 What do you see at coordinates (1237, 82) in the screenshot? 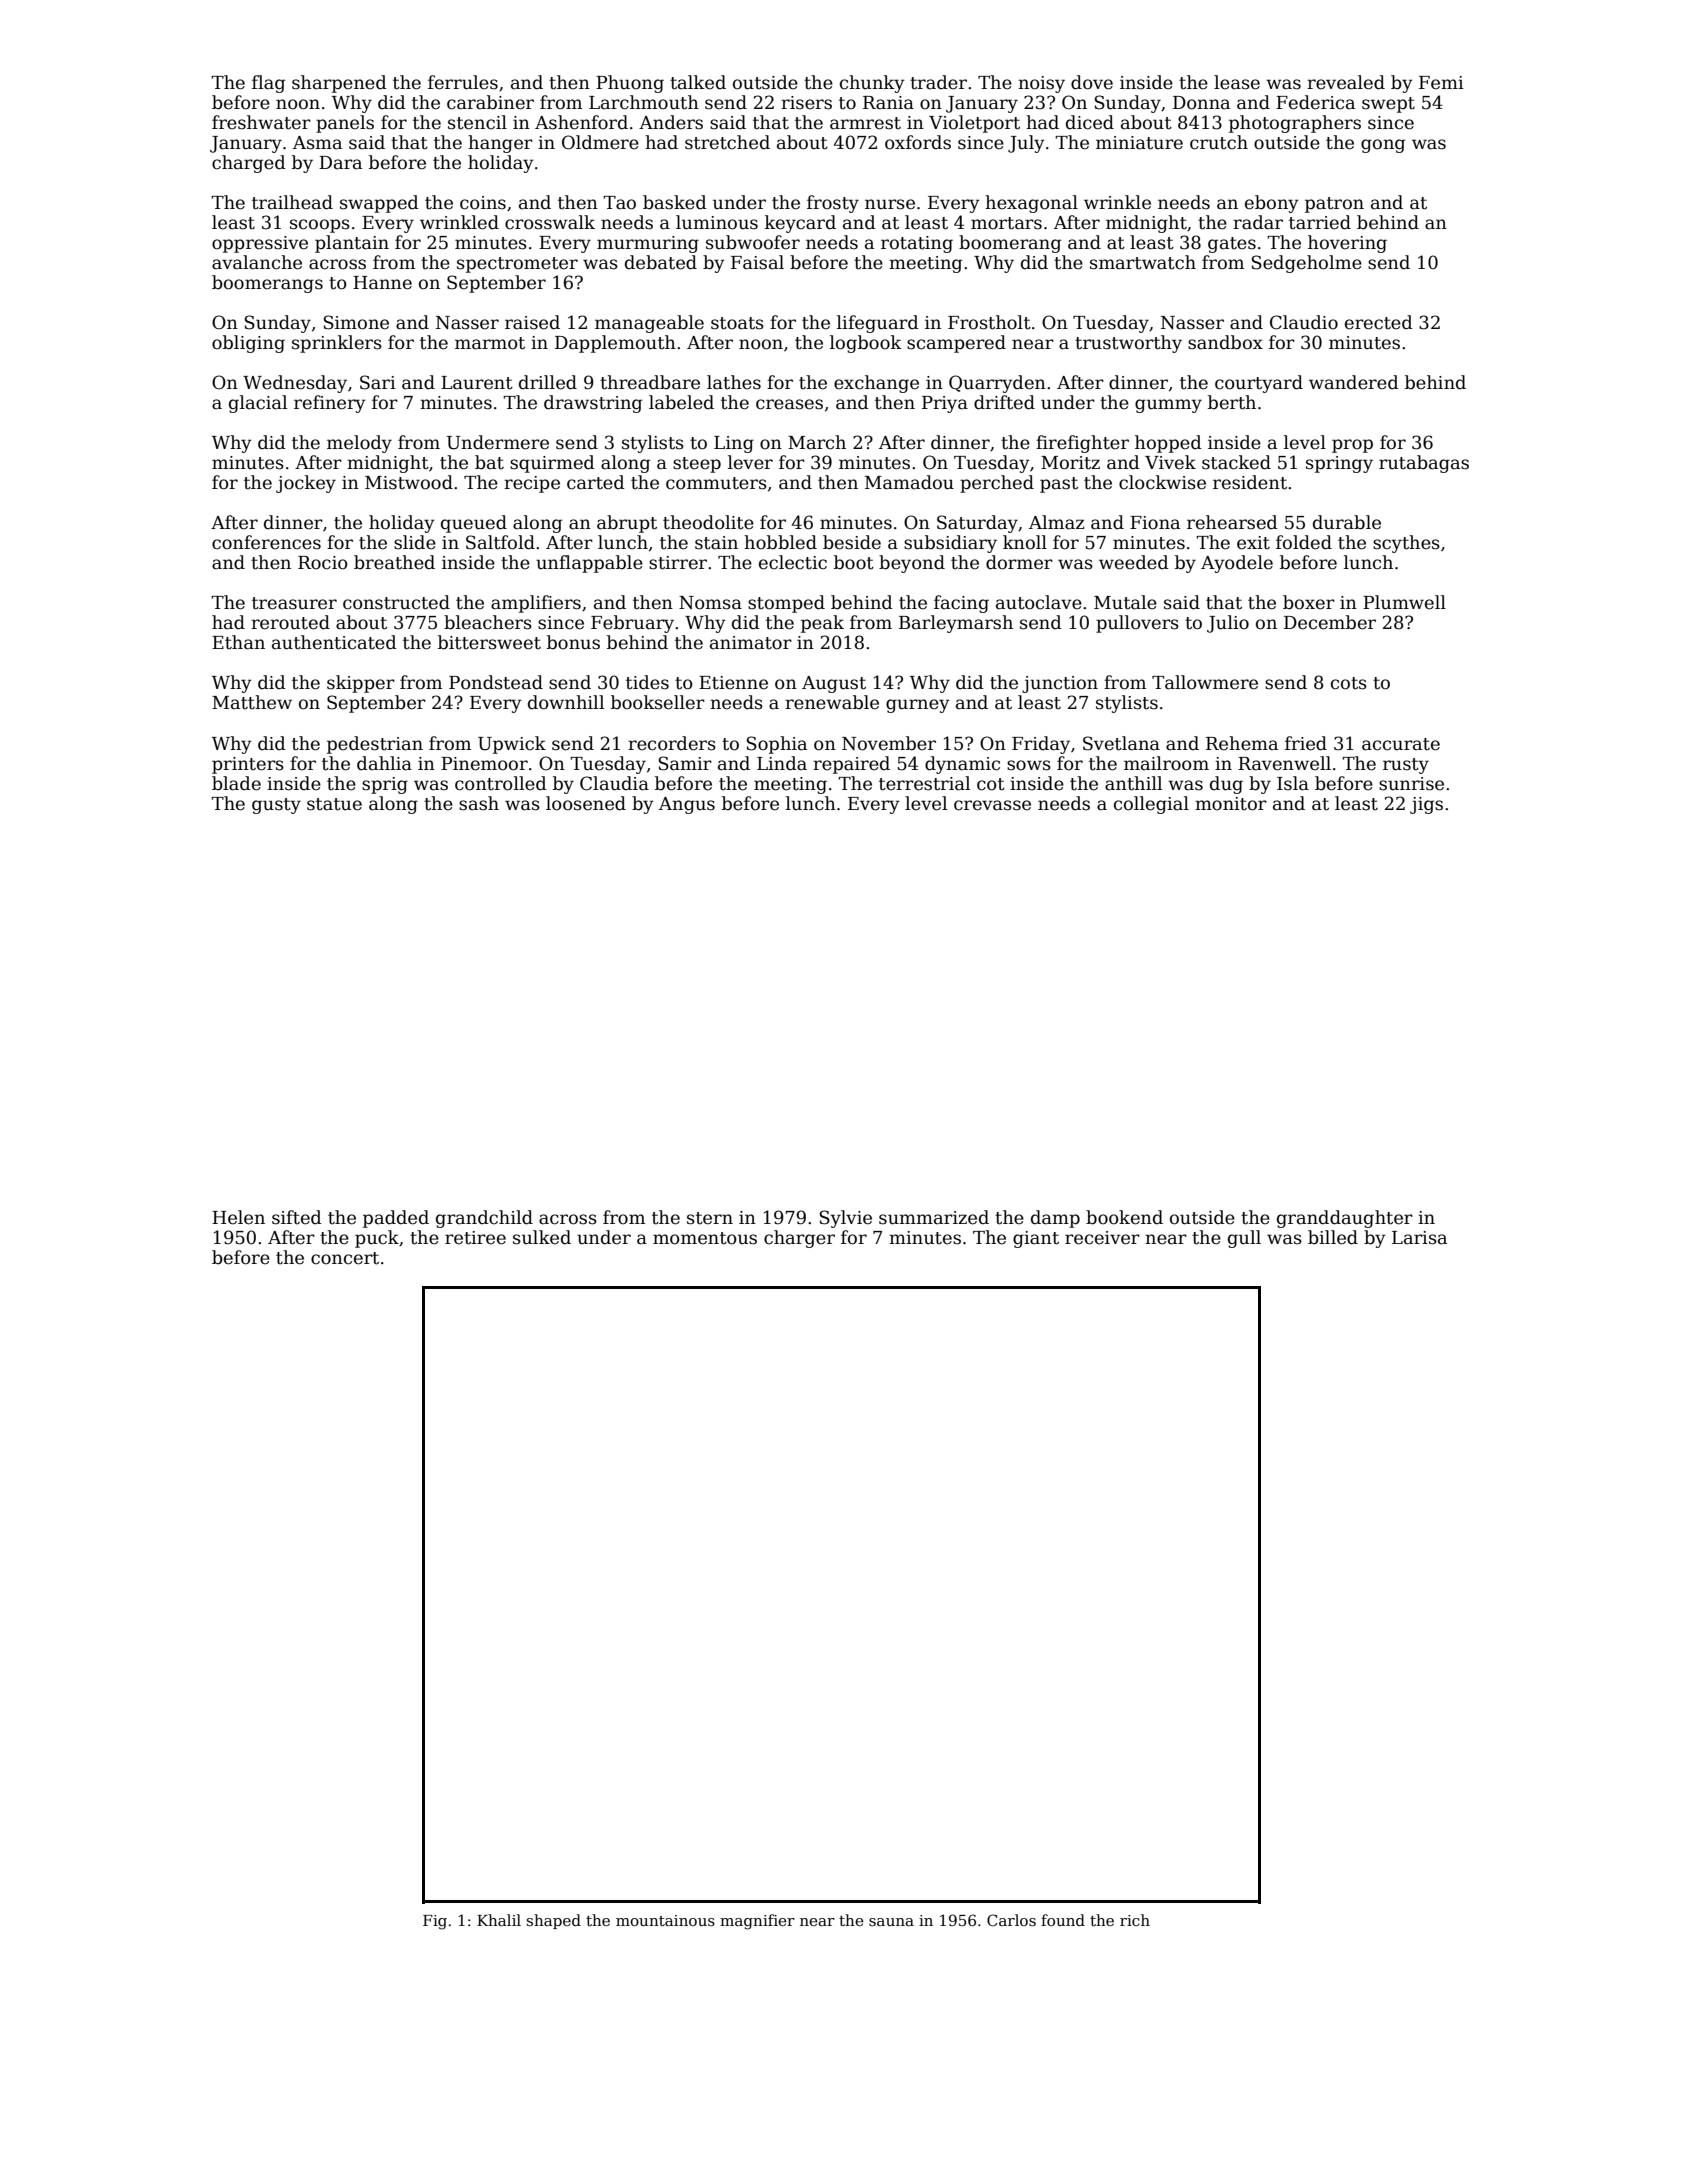
I see `lease` at bounding box center [1237, 82].
